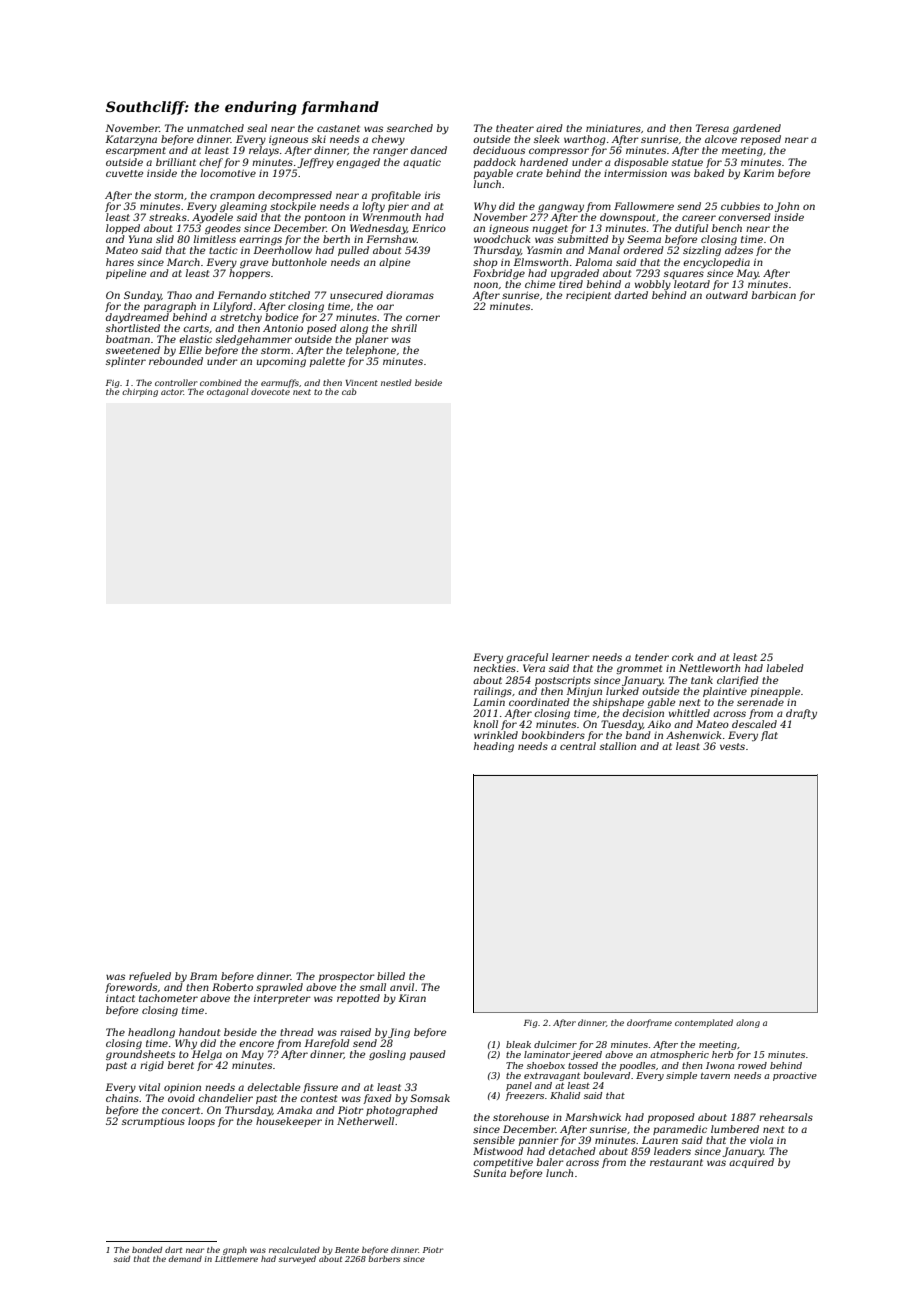 This screenshot has height=1308, width=924. I want to click on Teresa, so click(712, 128).
